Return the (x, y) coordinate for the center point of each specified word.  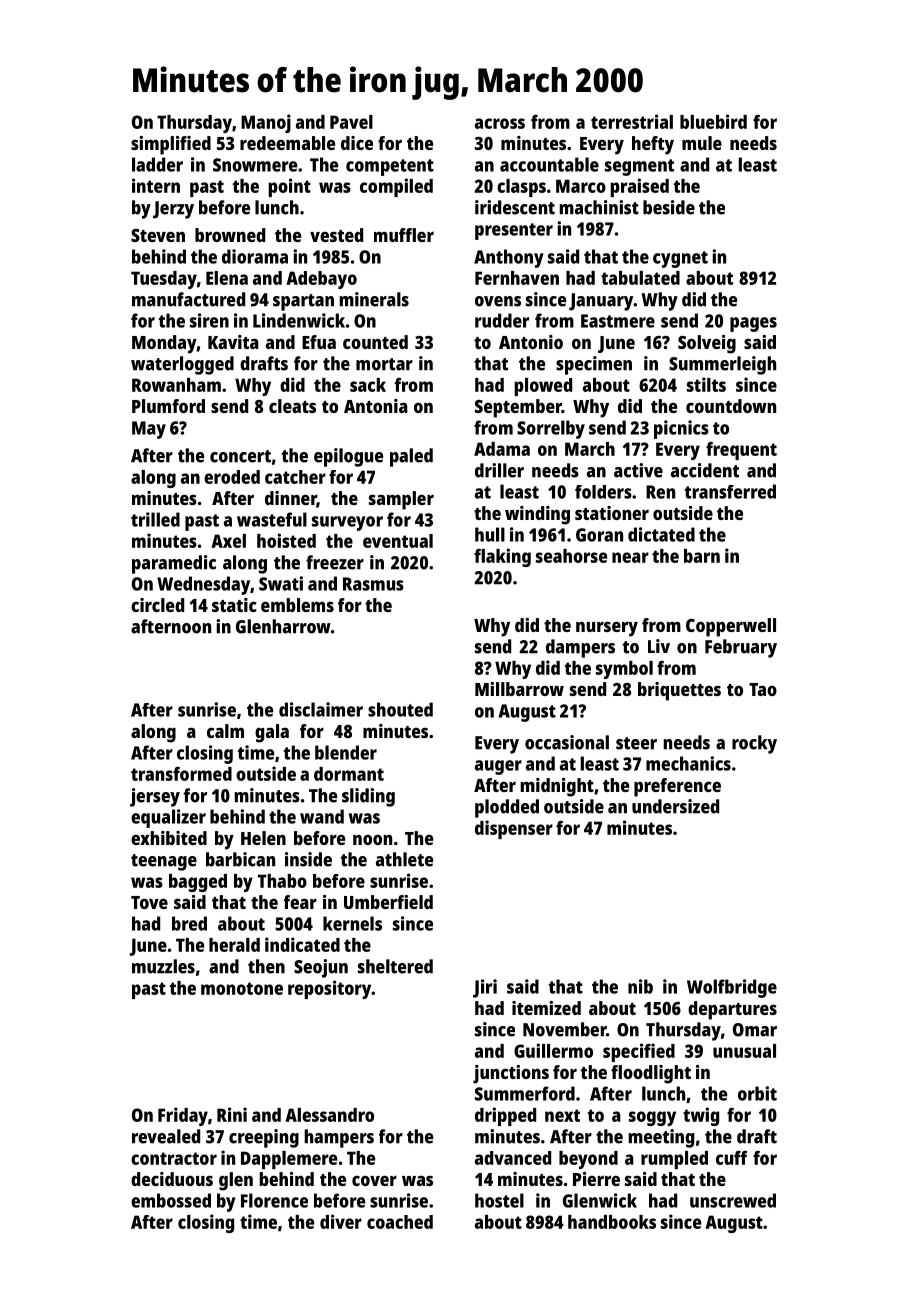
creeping (264, 1138)
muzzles (163, 966)
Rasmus (373, 584)
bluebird (713, 121)
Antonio (531, 342)
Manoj (266, 123)
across (500, 123)
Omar (755, 1030)
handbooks (612, 1222)
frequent (741, 451)
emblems (297, 605)
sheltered (395, 966)
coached (400, 1222)
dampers (580, 648)
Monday (164, 344)
